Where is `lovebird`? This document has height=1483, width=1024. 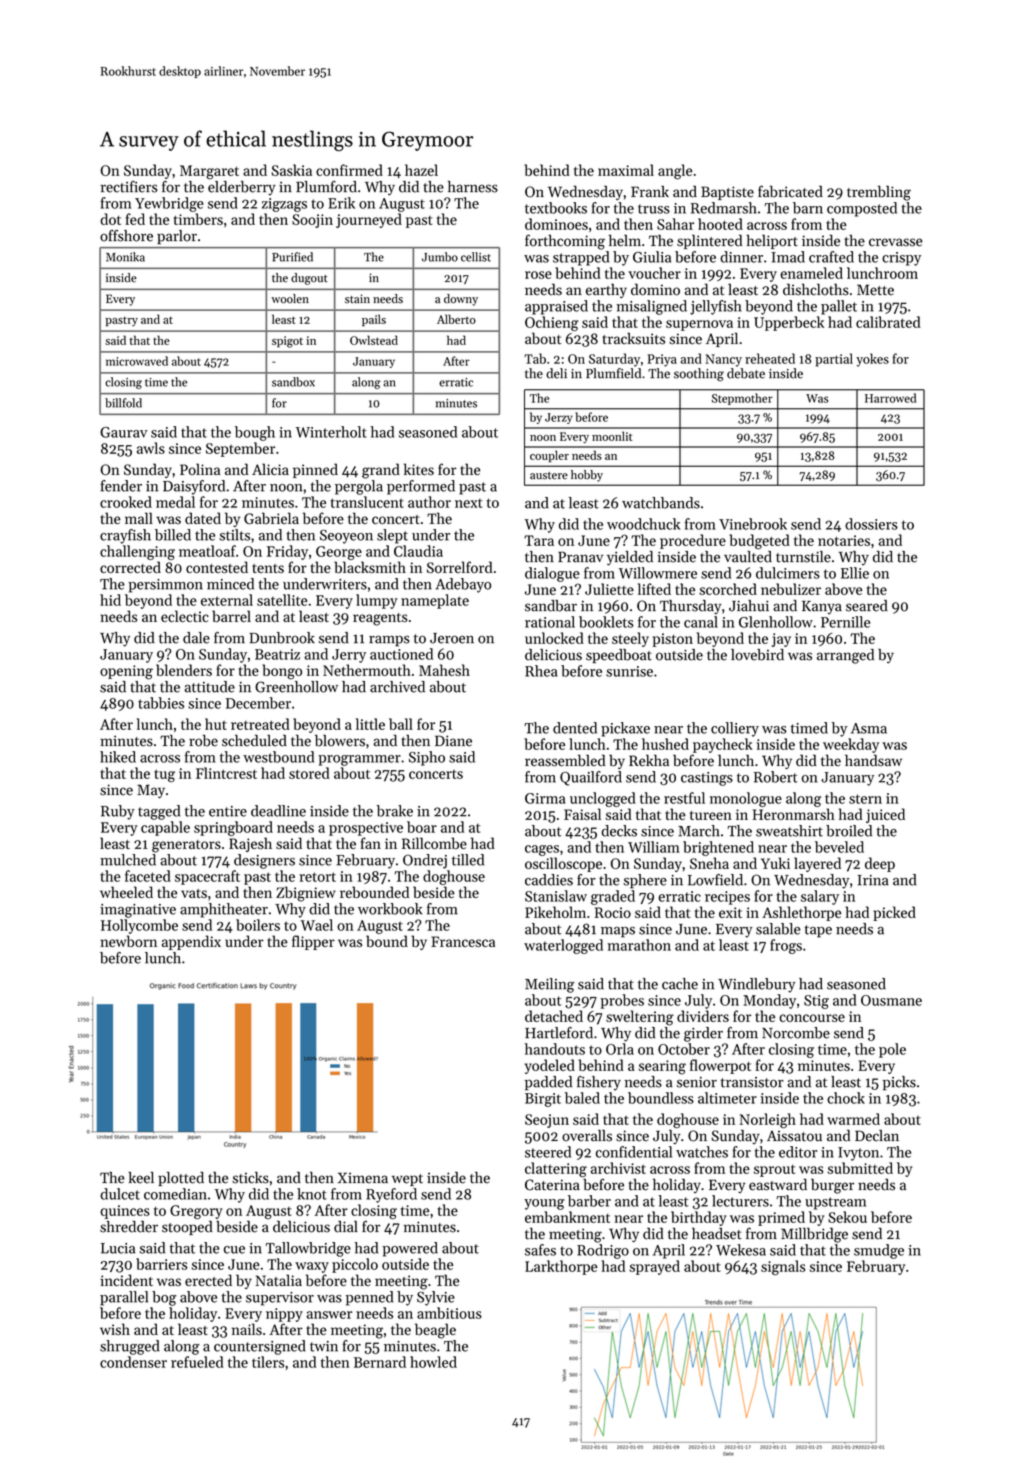 lovebird is located at coordinates (757, 655).
